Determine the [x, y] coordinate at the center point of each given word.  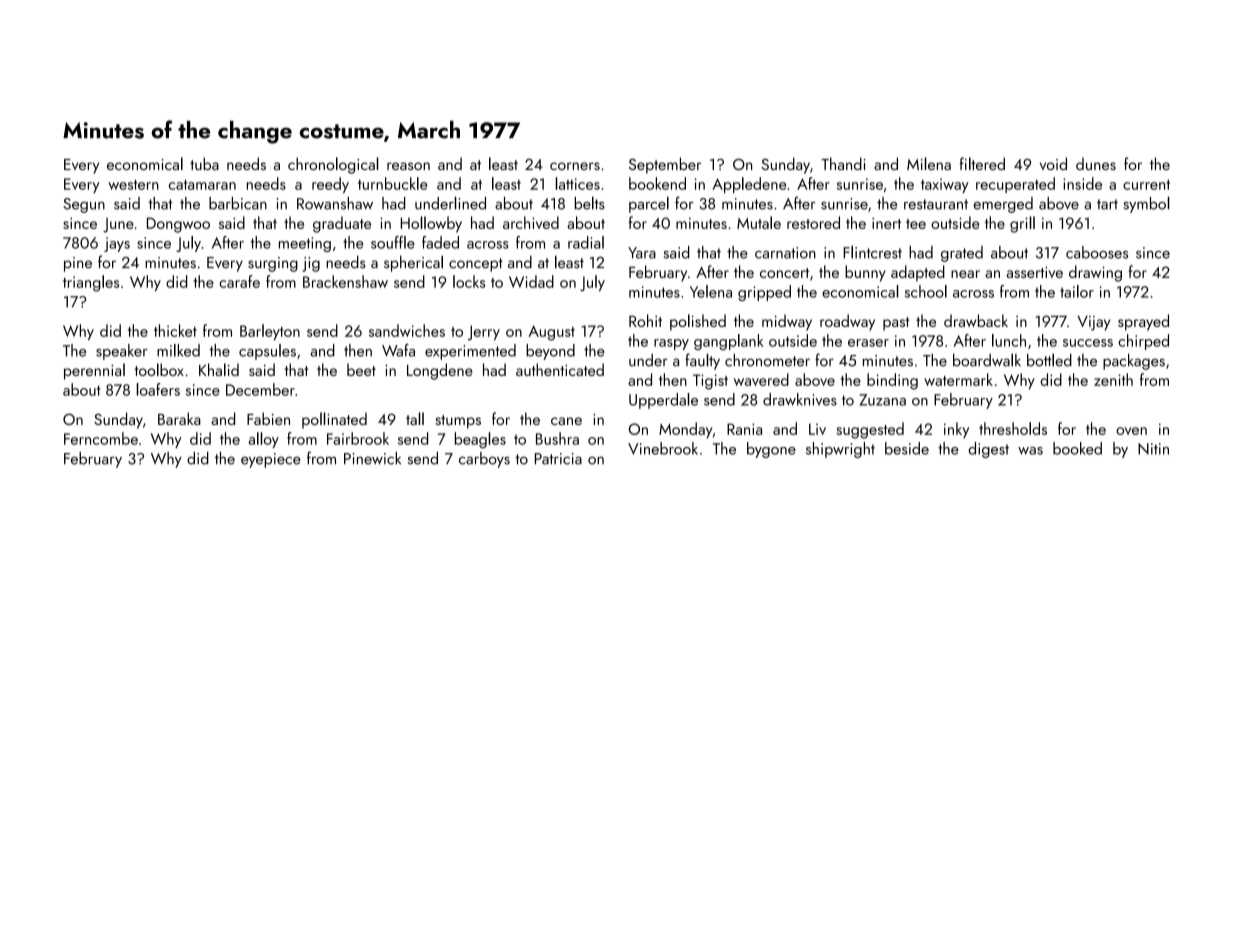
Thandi [843, 163]
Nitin [1153, 449]
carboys [484, 460]
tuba [204, 163]
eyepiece [271, 460]
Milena [929, 163]
